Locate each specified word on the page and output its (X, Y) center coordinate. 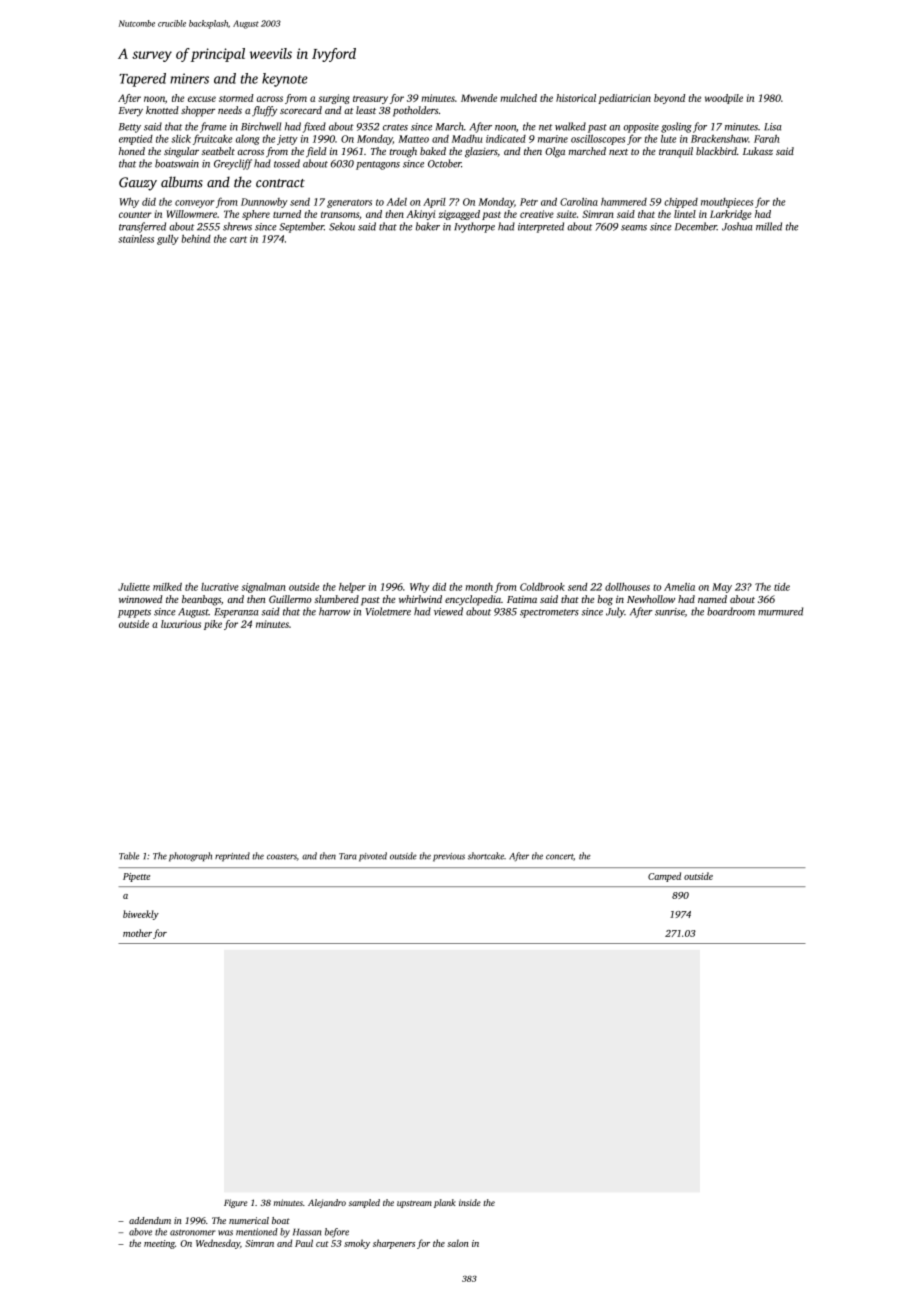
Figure (236, 1203)
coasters (282, 857)
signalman (263, 588)
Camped (664, 877)
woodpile (724, 99)
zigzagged (459, 215)
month (479, 587)
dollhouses (627, 587)
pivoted (373, 857)
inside (470, 1202)
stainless (136, 239)
